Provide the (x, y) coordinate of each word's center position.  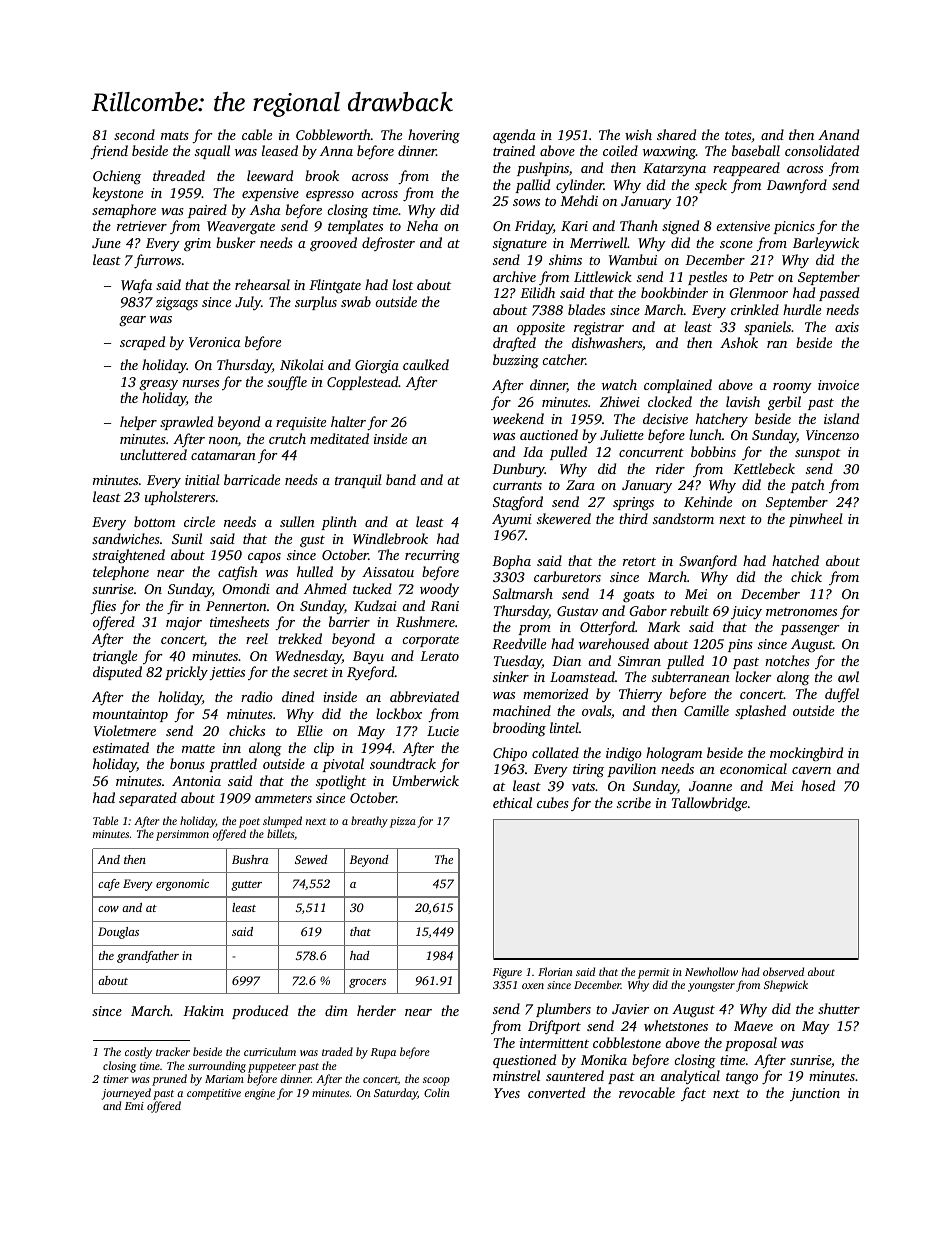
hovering (434, 136)
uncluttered (153, 454)
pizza (403, 822)
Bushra (250, 859)
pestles (707, 278)
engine (260, 1094)
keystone (118, 194)
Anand (838, 134)
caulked (426, 364)
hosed (818, 785)
